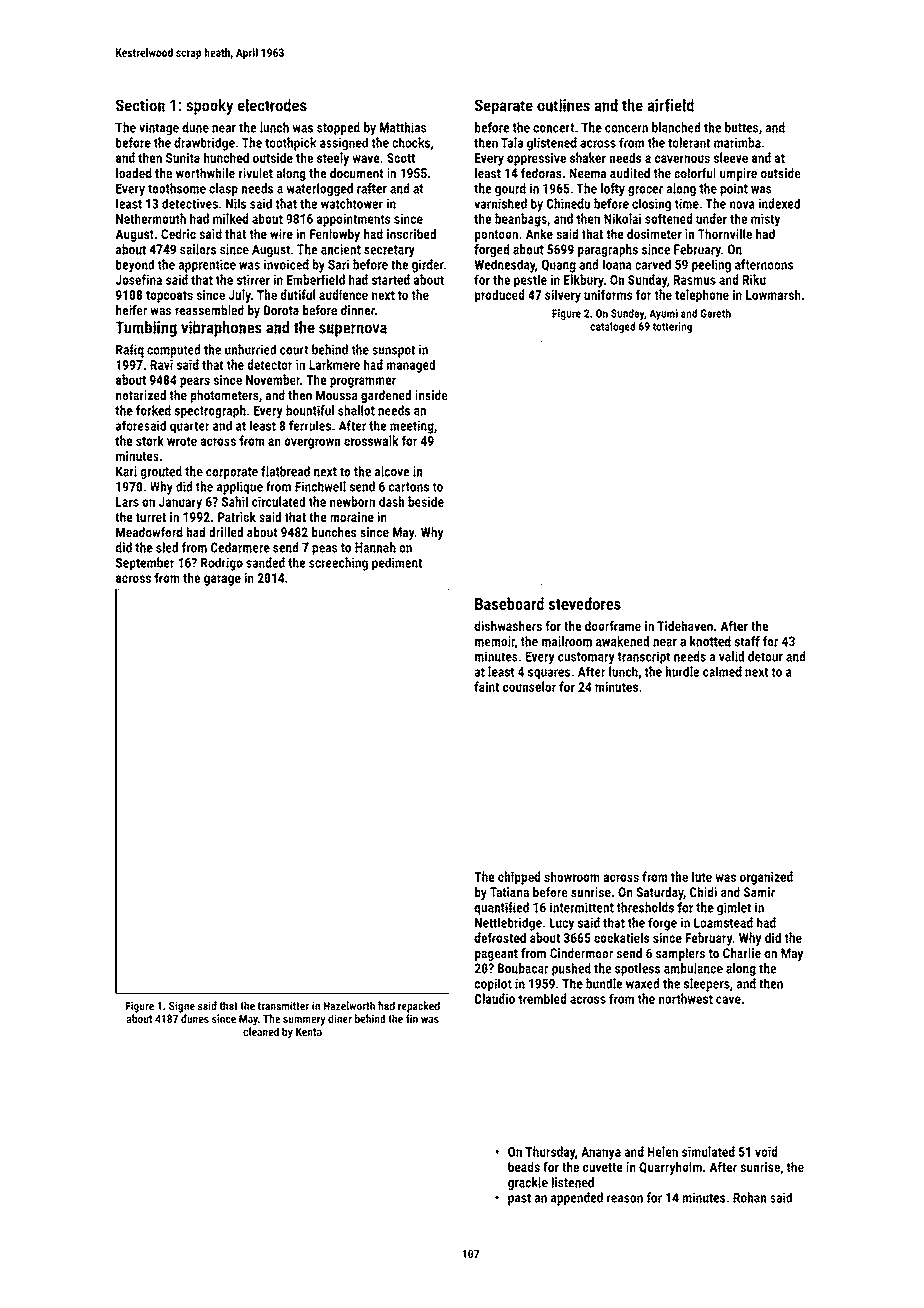 The width and height of the screenshot is (924, 1308). What do you see at coordinates (529, 686) in the screenshot?
I see `counselor` at bounding box center [529, 686].
